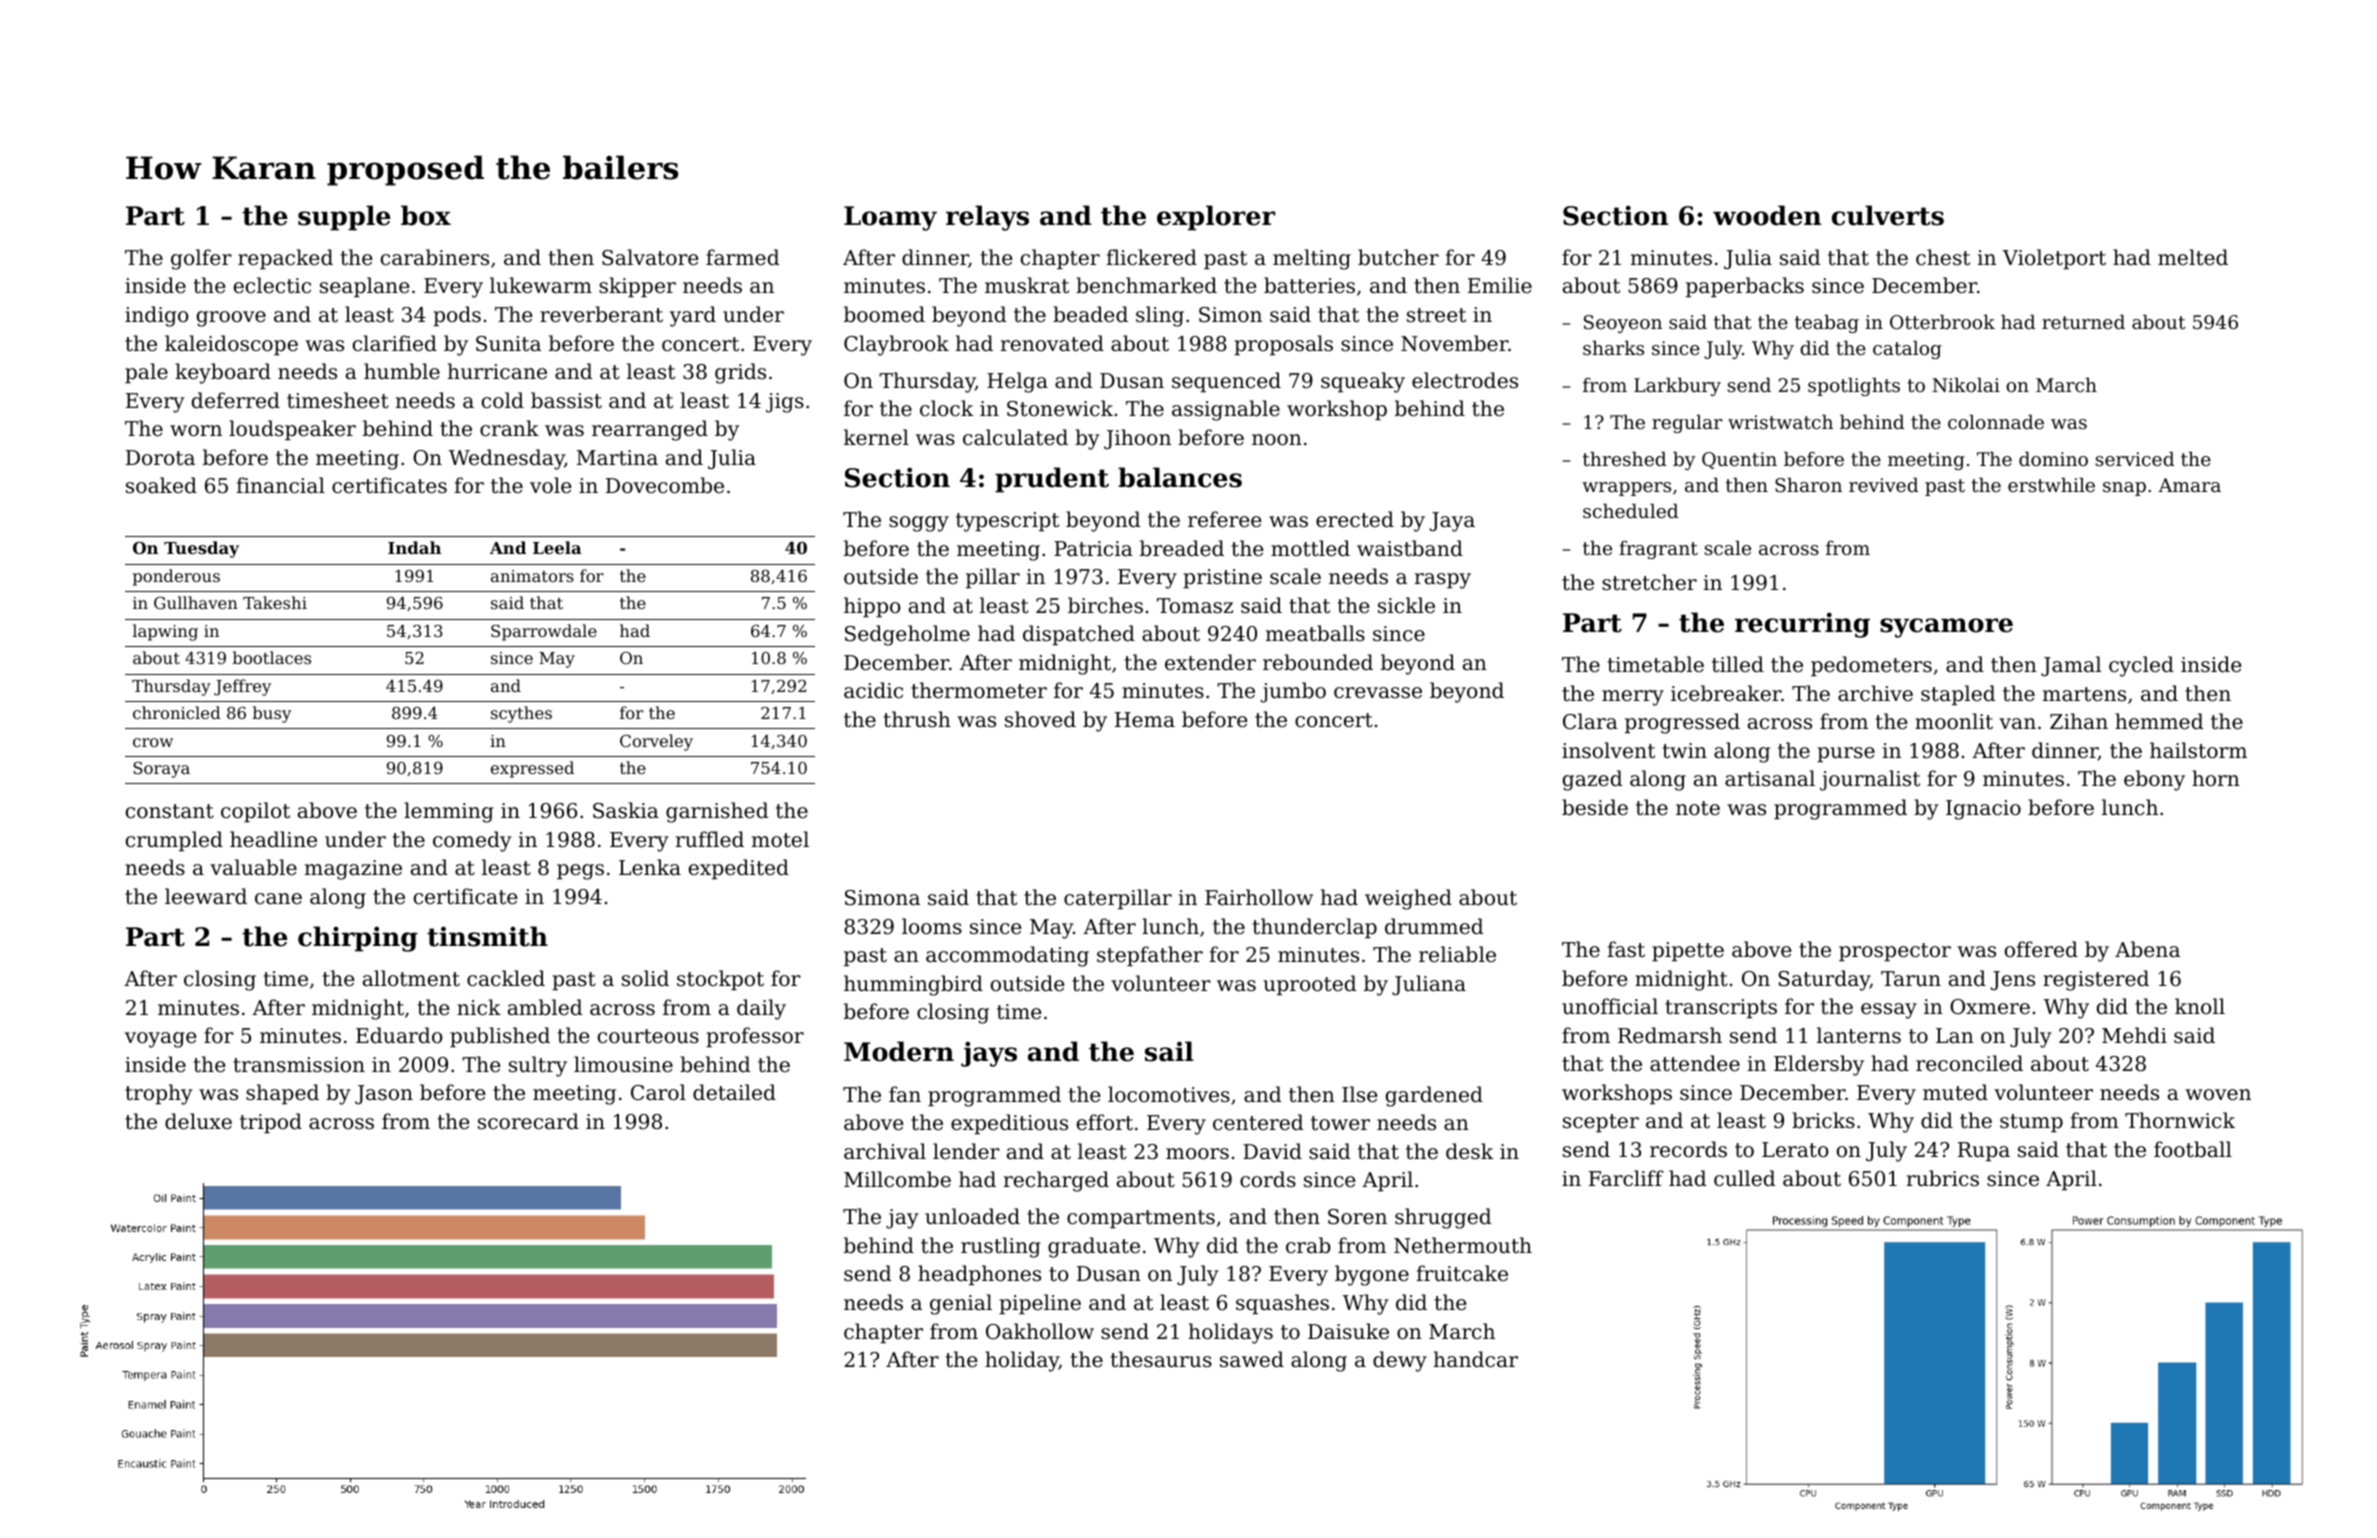 The image size is (2377, 1538). Describe the element at coordinates (1216, 218) in the page. I see `explorer` at that location.
